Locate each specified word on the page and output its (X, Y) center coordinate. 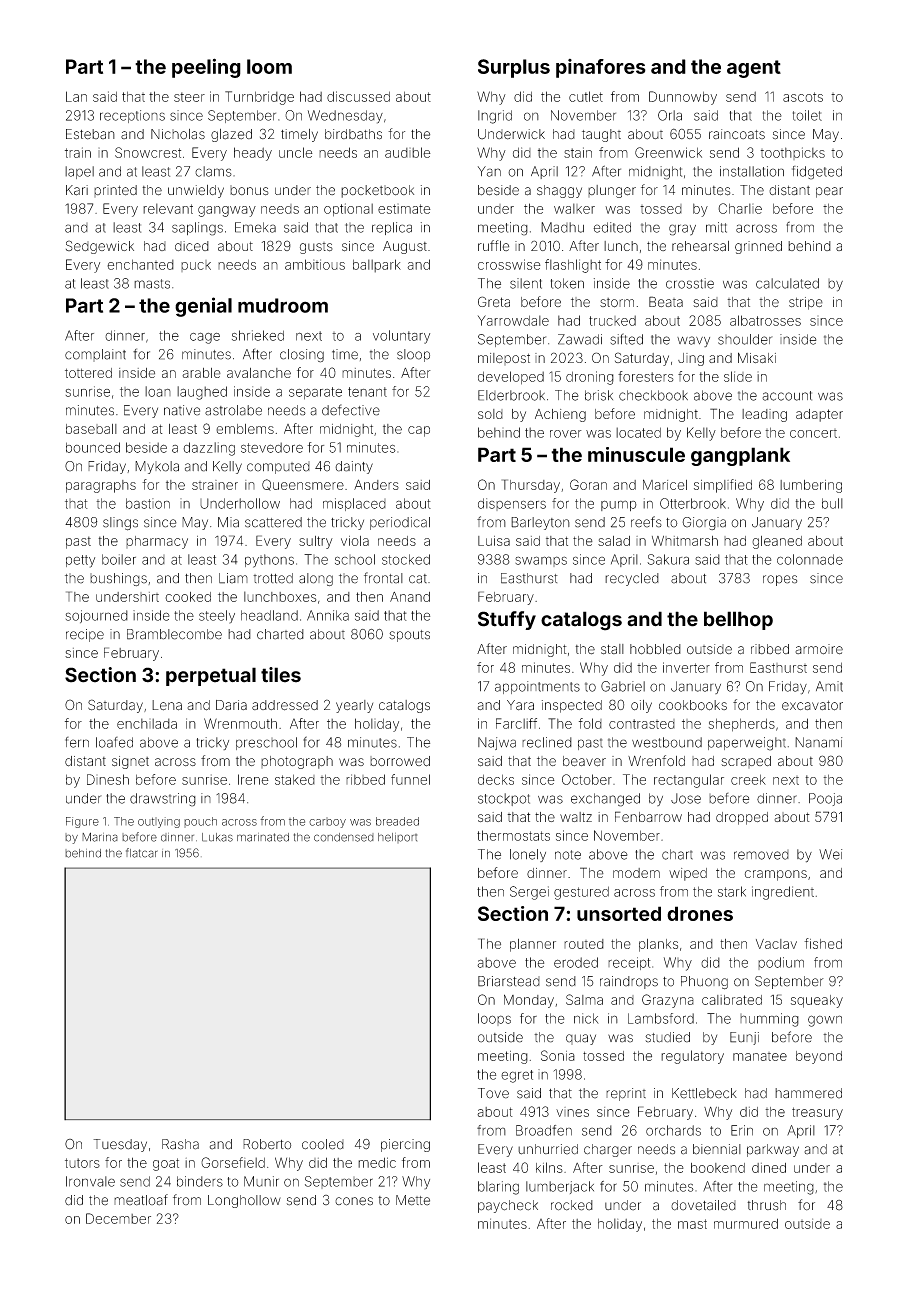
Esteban (90, 134)
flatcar (142, 853)
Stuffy (507, 620)
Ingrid (495, 117)
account (787, 396)
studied (667, 1037)
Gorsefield (233, 1162)
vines (572, 1112)
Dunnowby (683, 98)
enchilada (147, 723)
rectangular (689, 781)
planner (533, 945)
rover (566, 434)
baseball (91, 429)
